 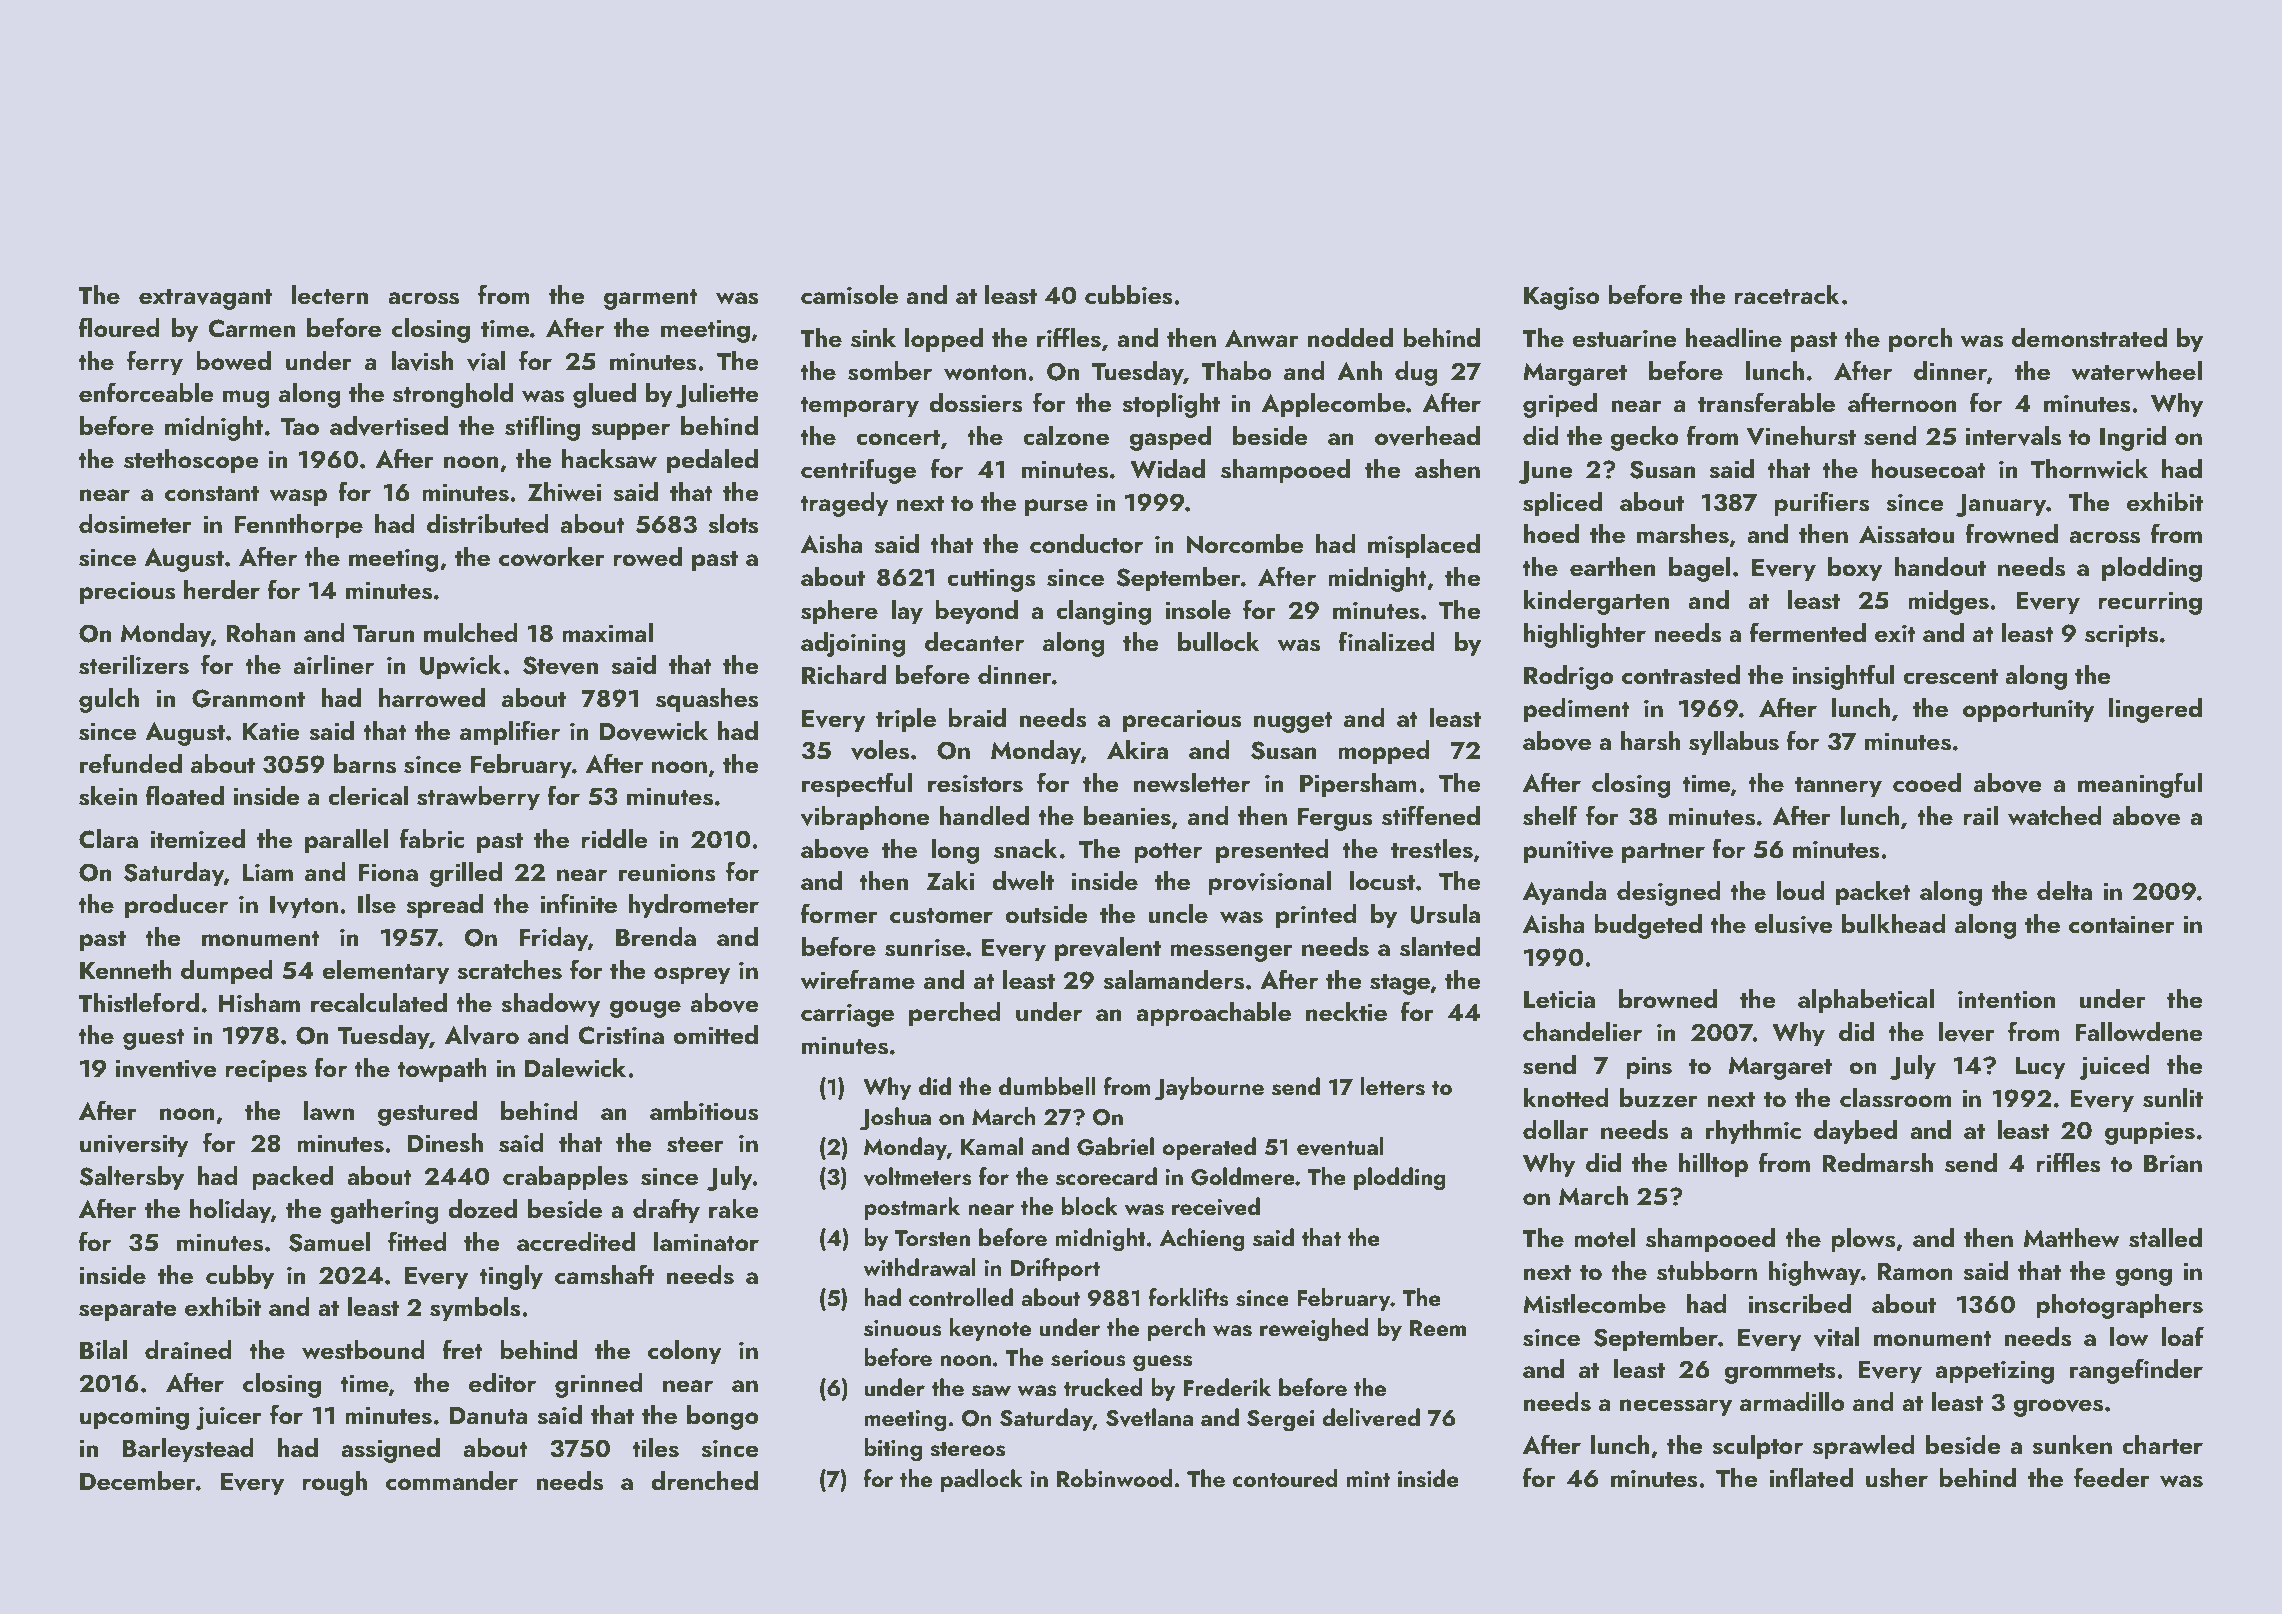 I want to click on editor, so click(x=502, y=1383).
